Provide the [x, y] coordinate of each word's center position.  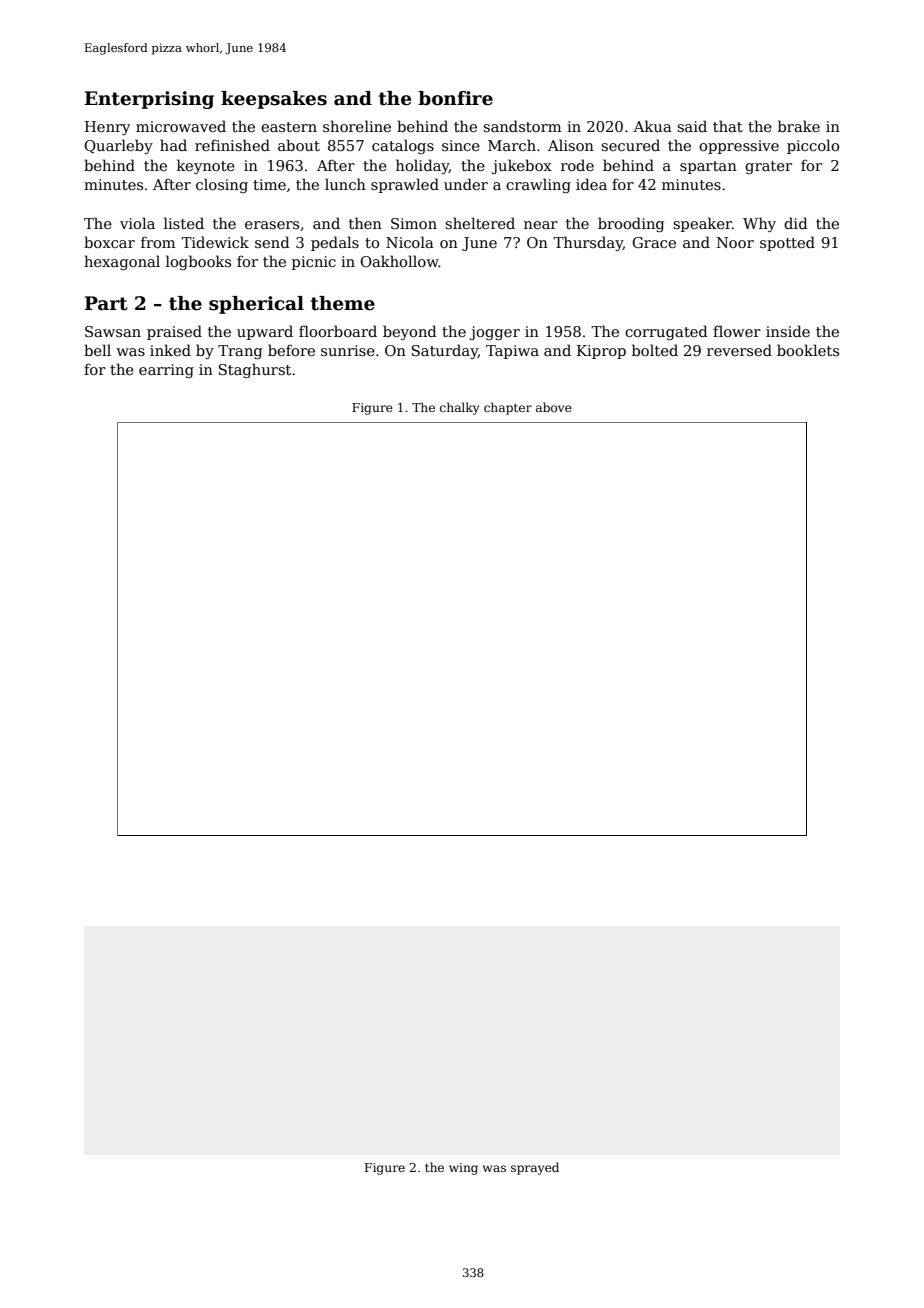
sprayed [535, 1168]
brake [799, 126]
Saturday [445, 351]
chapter [508, 408]
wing [463, 1169]
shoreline [357, 126]
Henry [107, 128]
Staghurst [255, 370]
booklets [808, 350]
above [554, 407]
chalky [459, 408]
